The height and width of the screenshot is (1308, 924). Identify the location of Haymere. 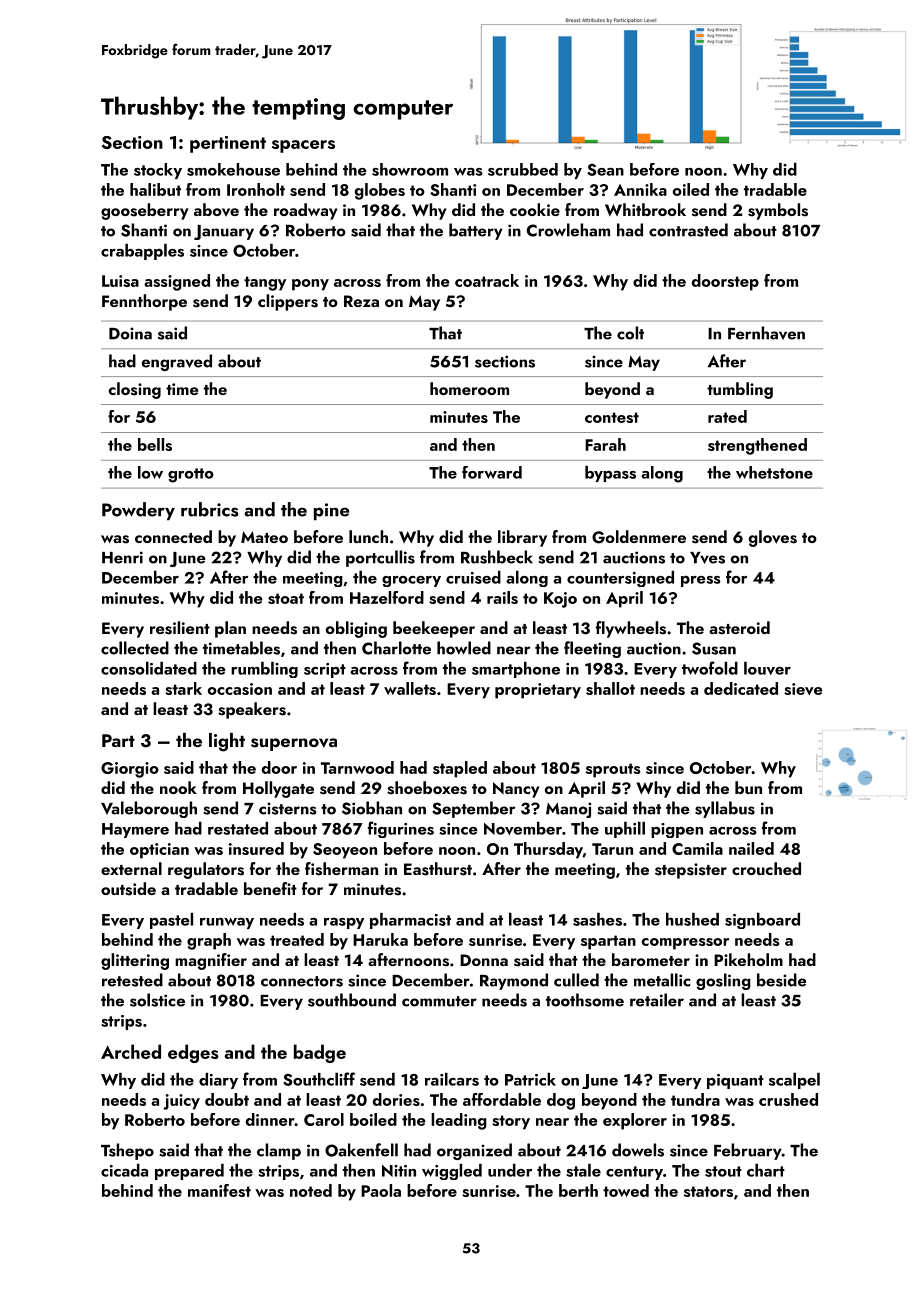
(135, 830).
